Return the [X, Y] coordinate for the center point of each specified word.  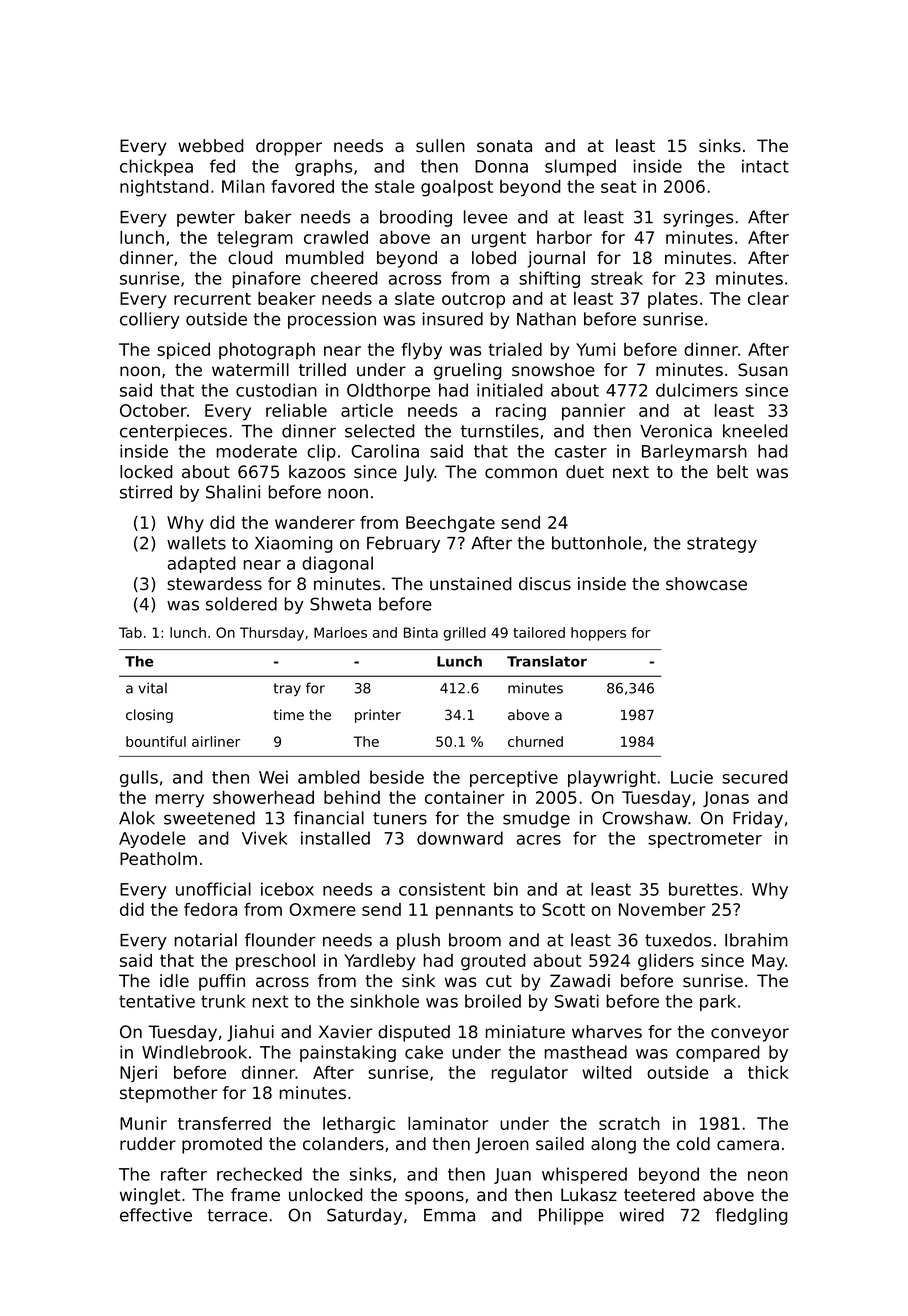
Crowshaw [645, 818]
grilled [465, 634]
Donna [501, 166]
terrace [237, 1215]
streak [617, 278]
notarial [206, 940]
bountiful [156, 741]
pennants [474, 912]
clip [321, 452]
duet [585, 472]
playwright [612, 778]
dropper [289, 147]
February [403, 544]
